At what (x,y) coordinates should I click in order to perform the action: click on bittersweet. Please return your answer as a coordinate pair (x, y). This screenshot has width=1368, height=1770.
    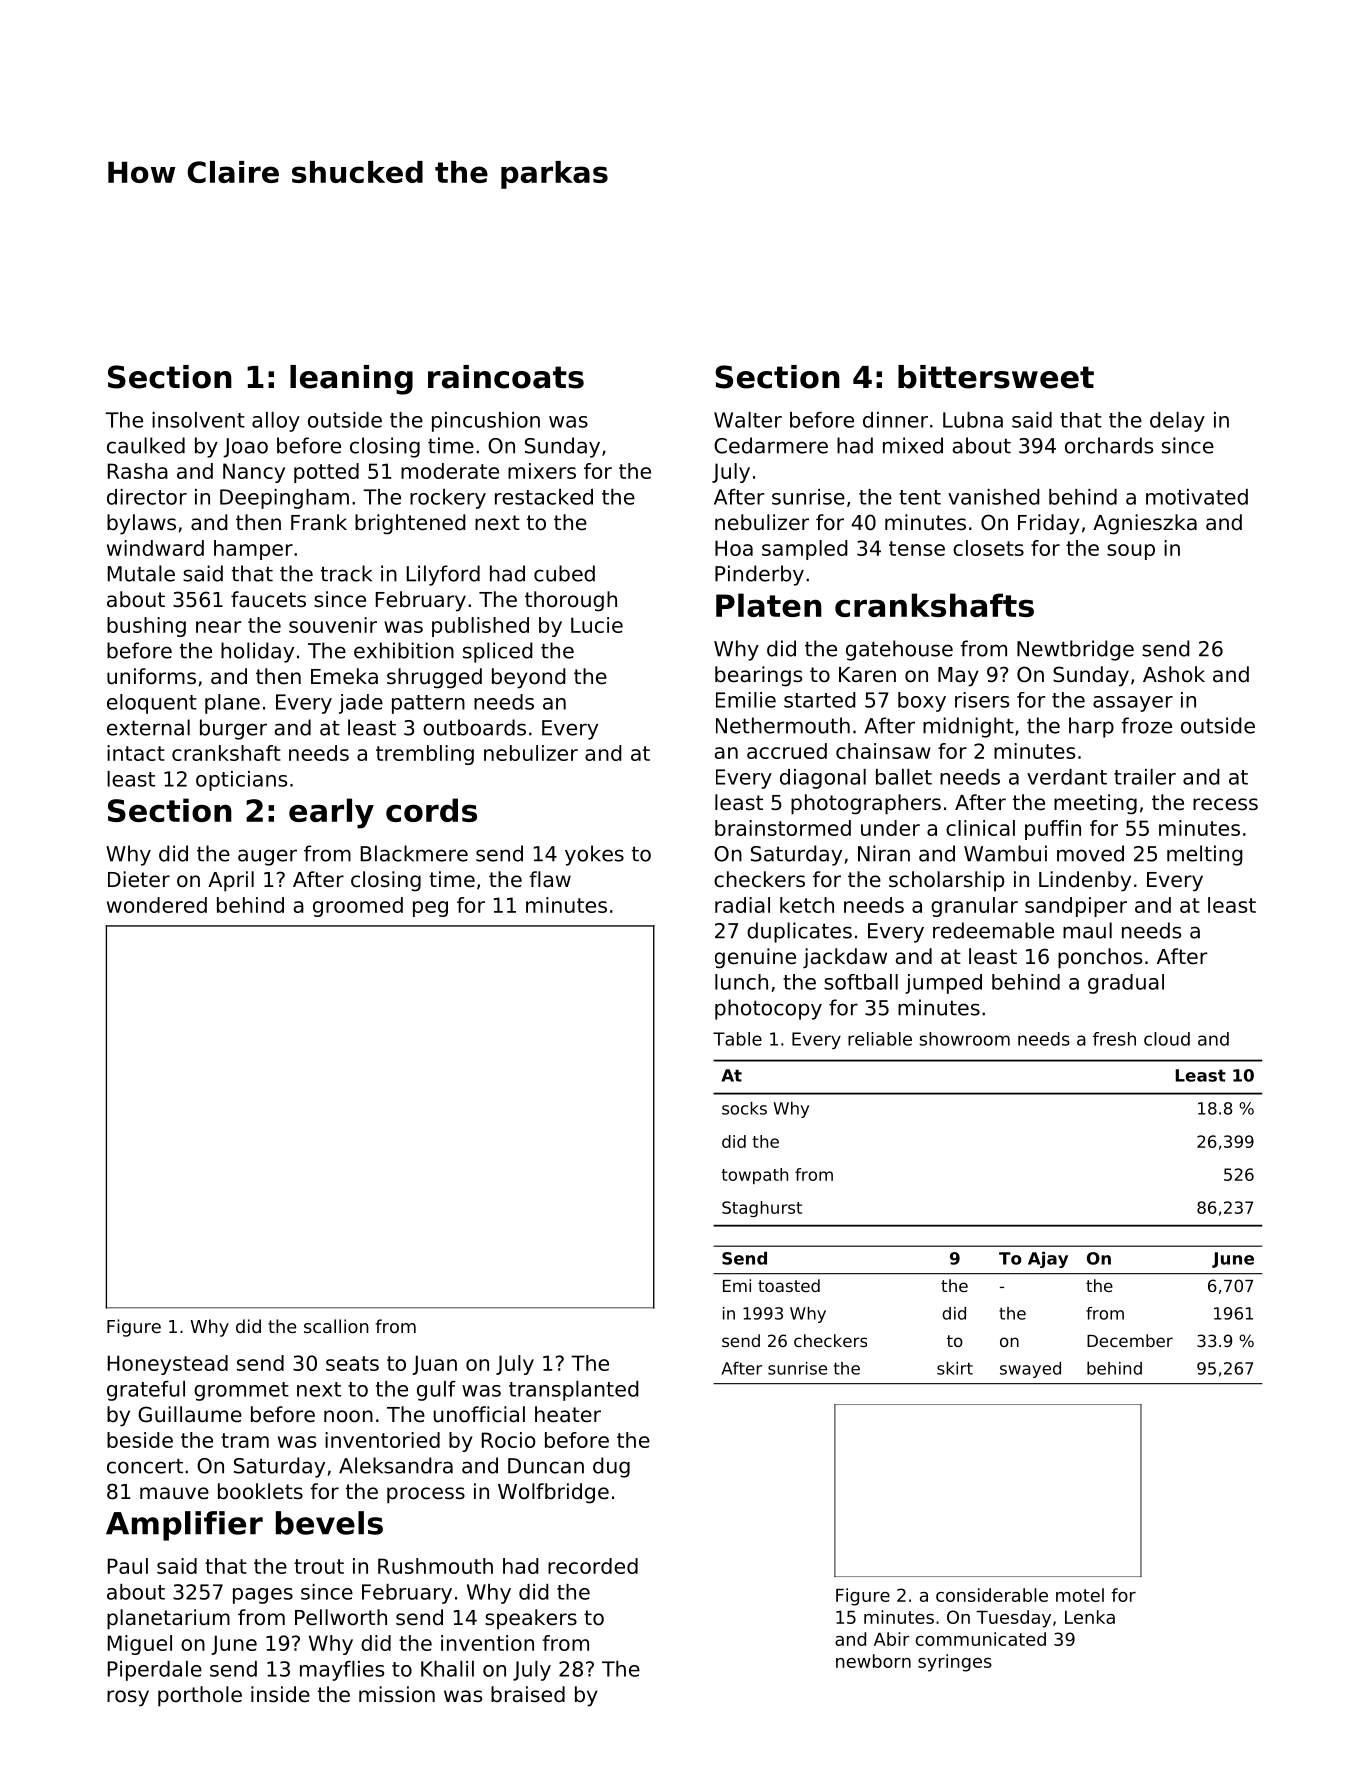
    Looking at the image, I should click on (996, 377).
